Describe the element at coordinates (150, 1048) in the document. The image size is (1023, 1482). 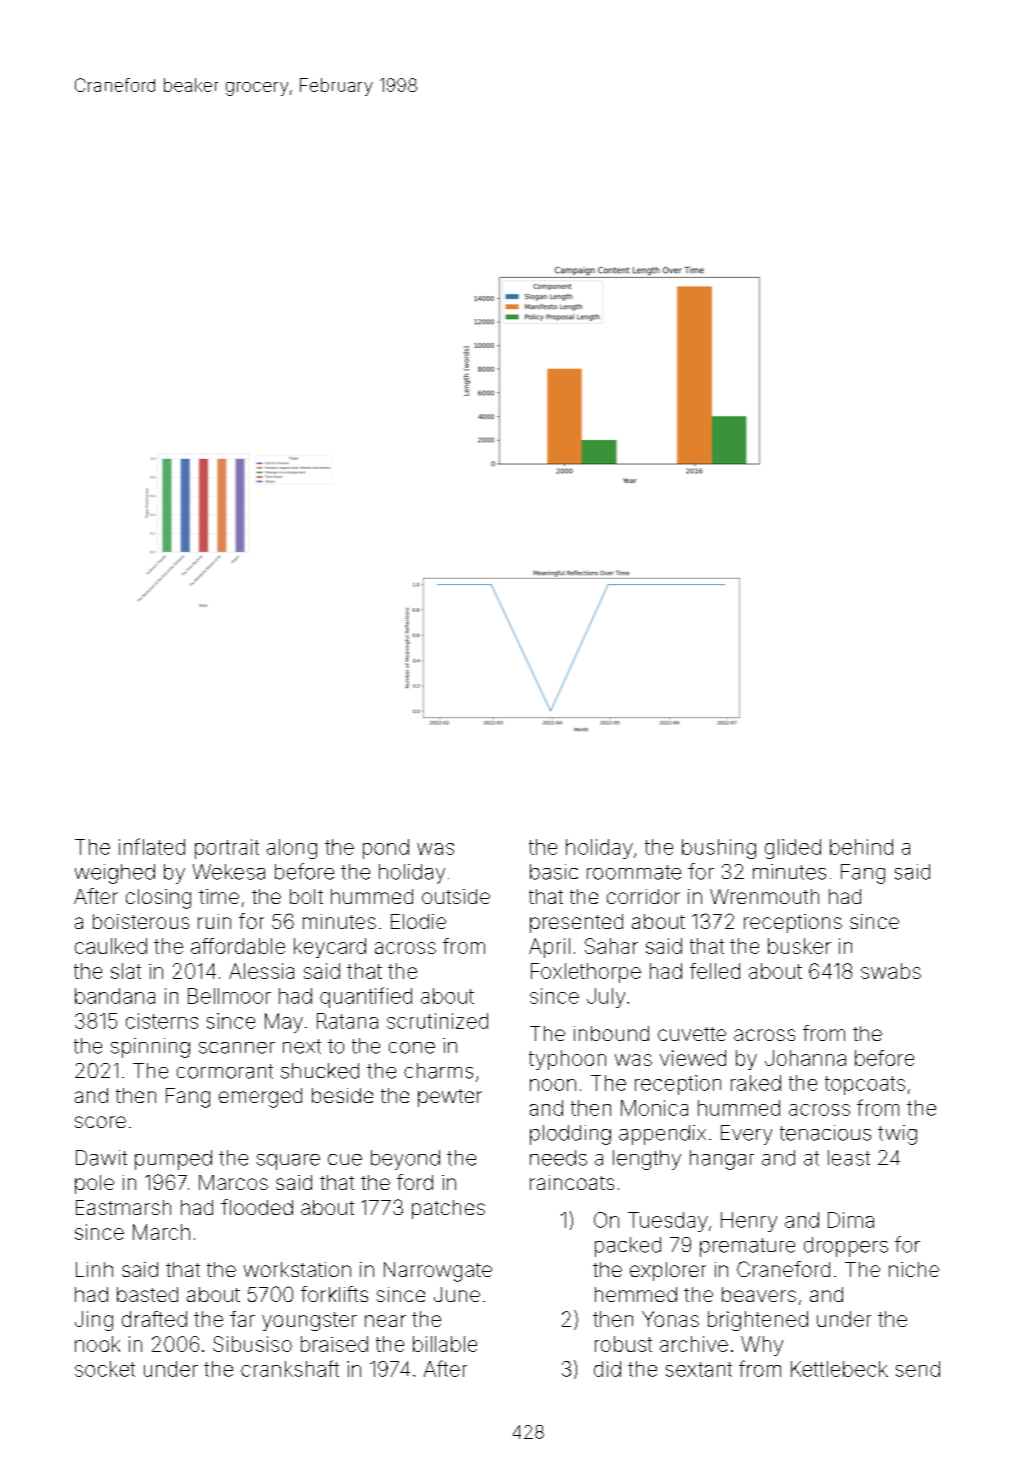
I see `spinning` at that location.
